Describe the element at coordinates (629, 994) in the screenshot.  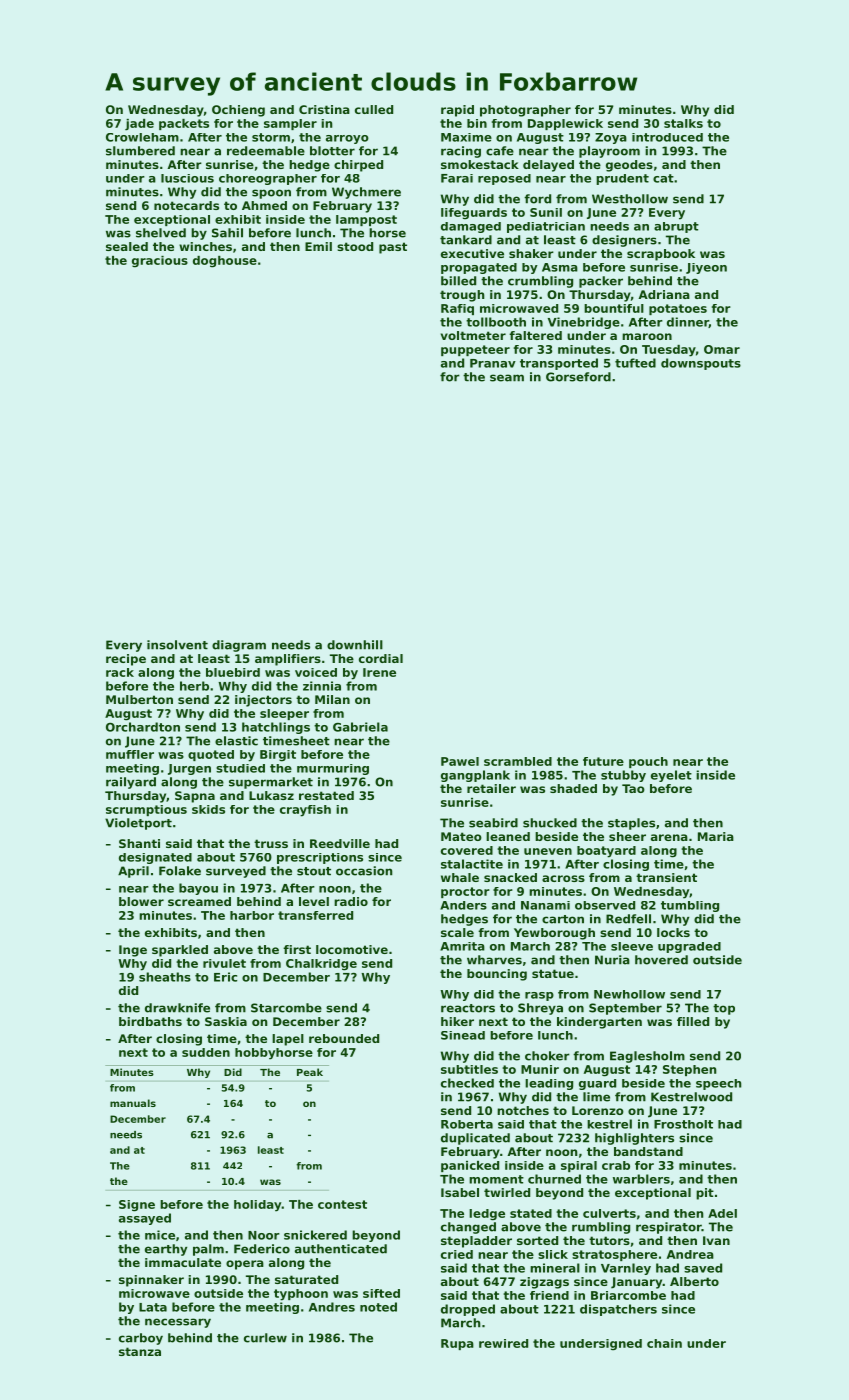
I see `Newhollow` at that location.
